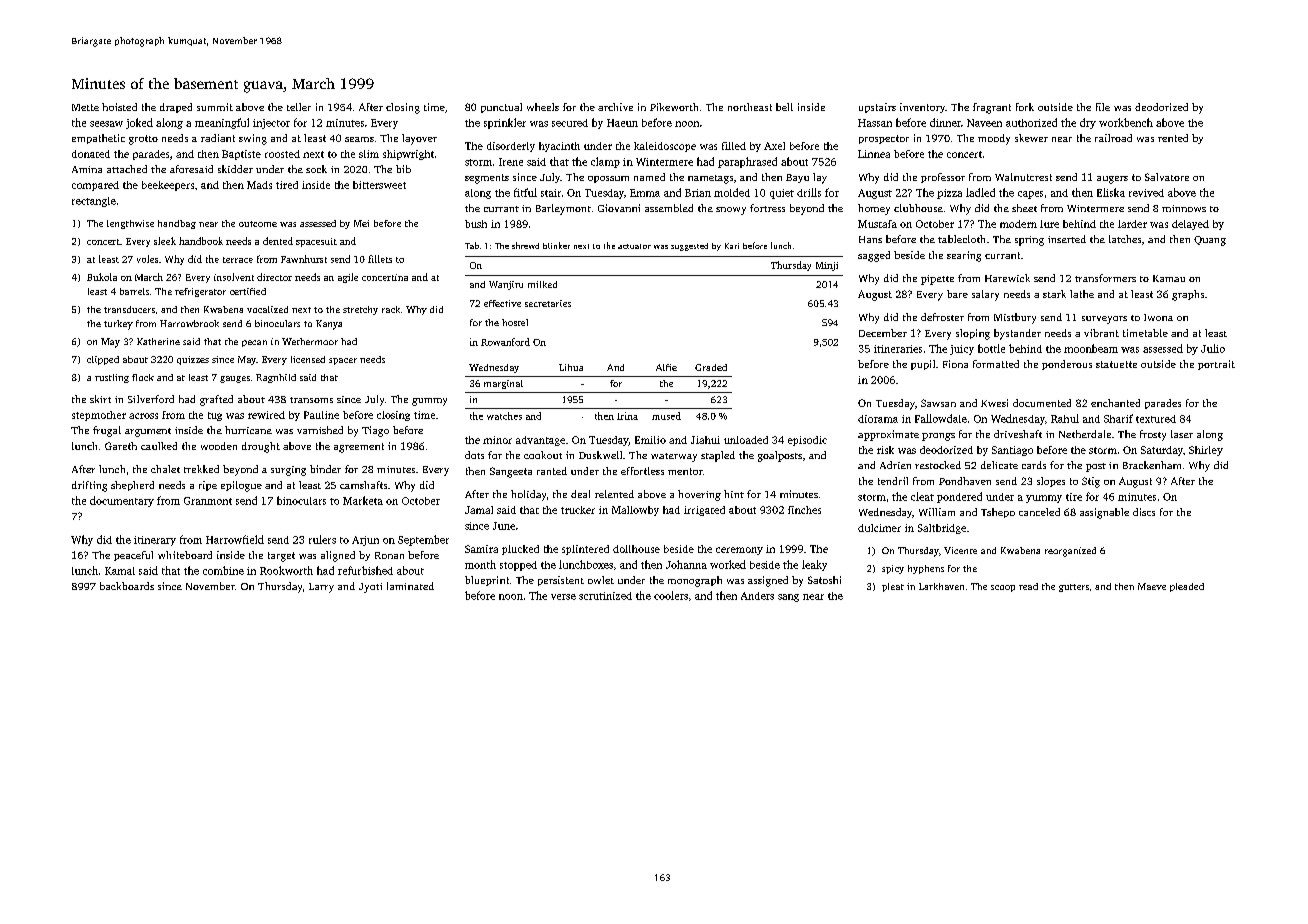  I want to click on turkey, so click(118, 325).
